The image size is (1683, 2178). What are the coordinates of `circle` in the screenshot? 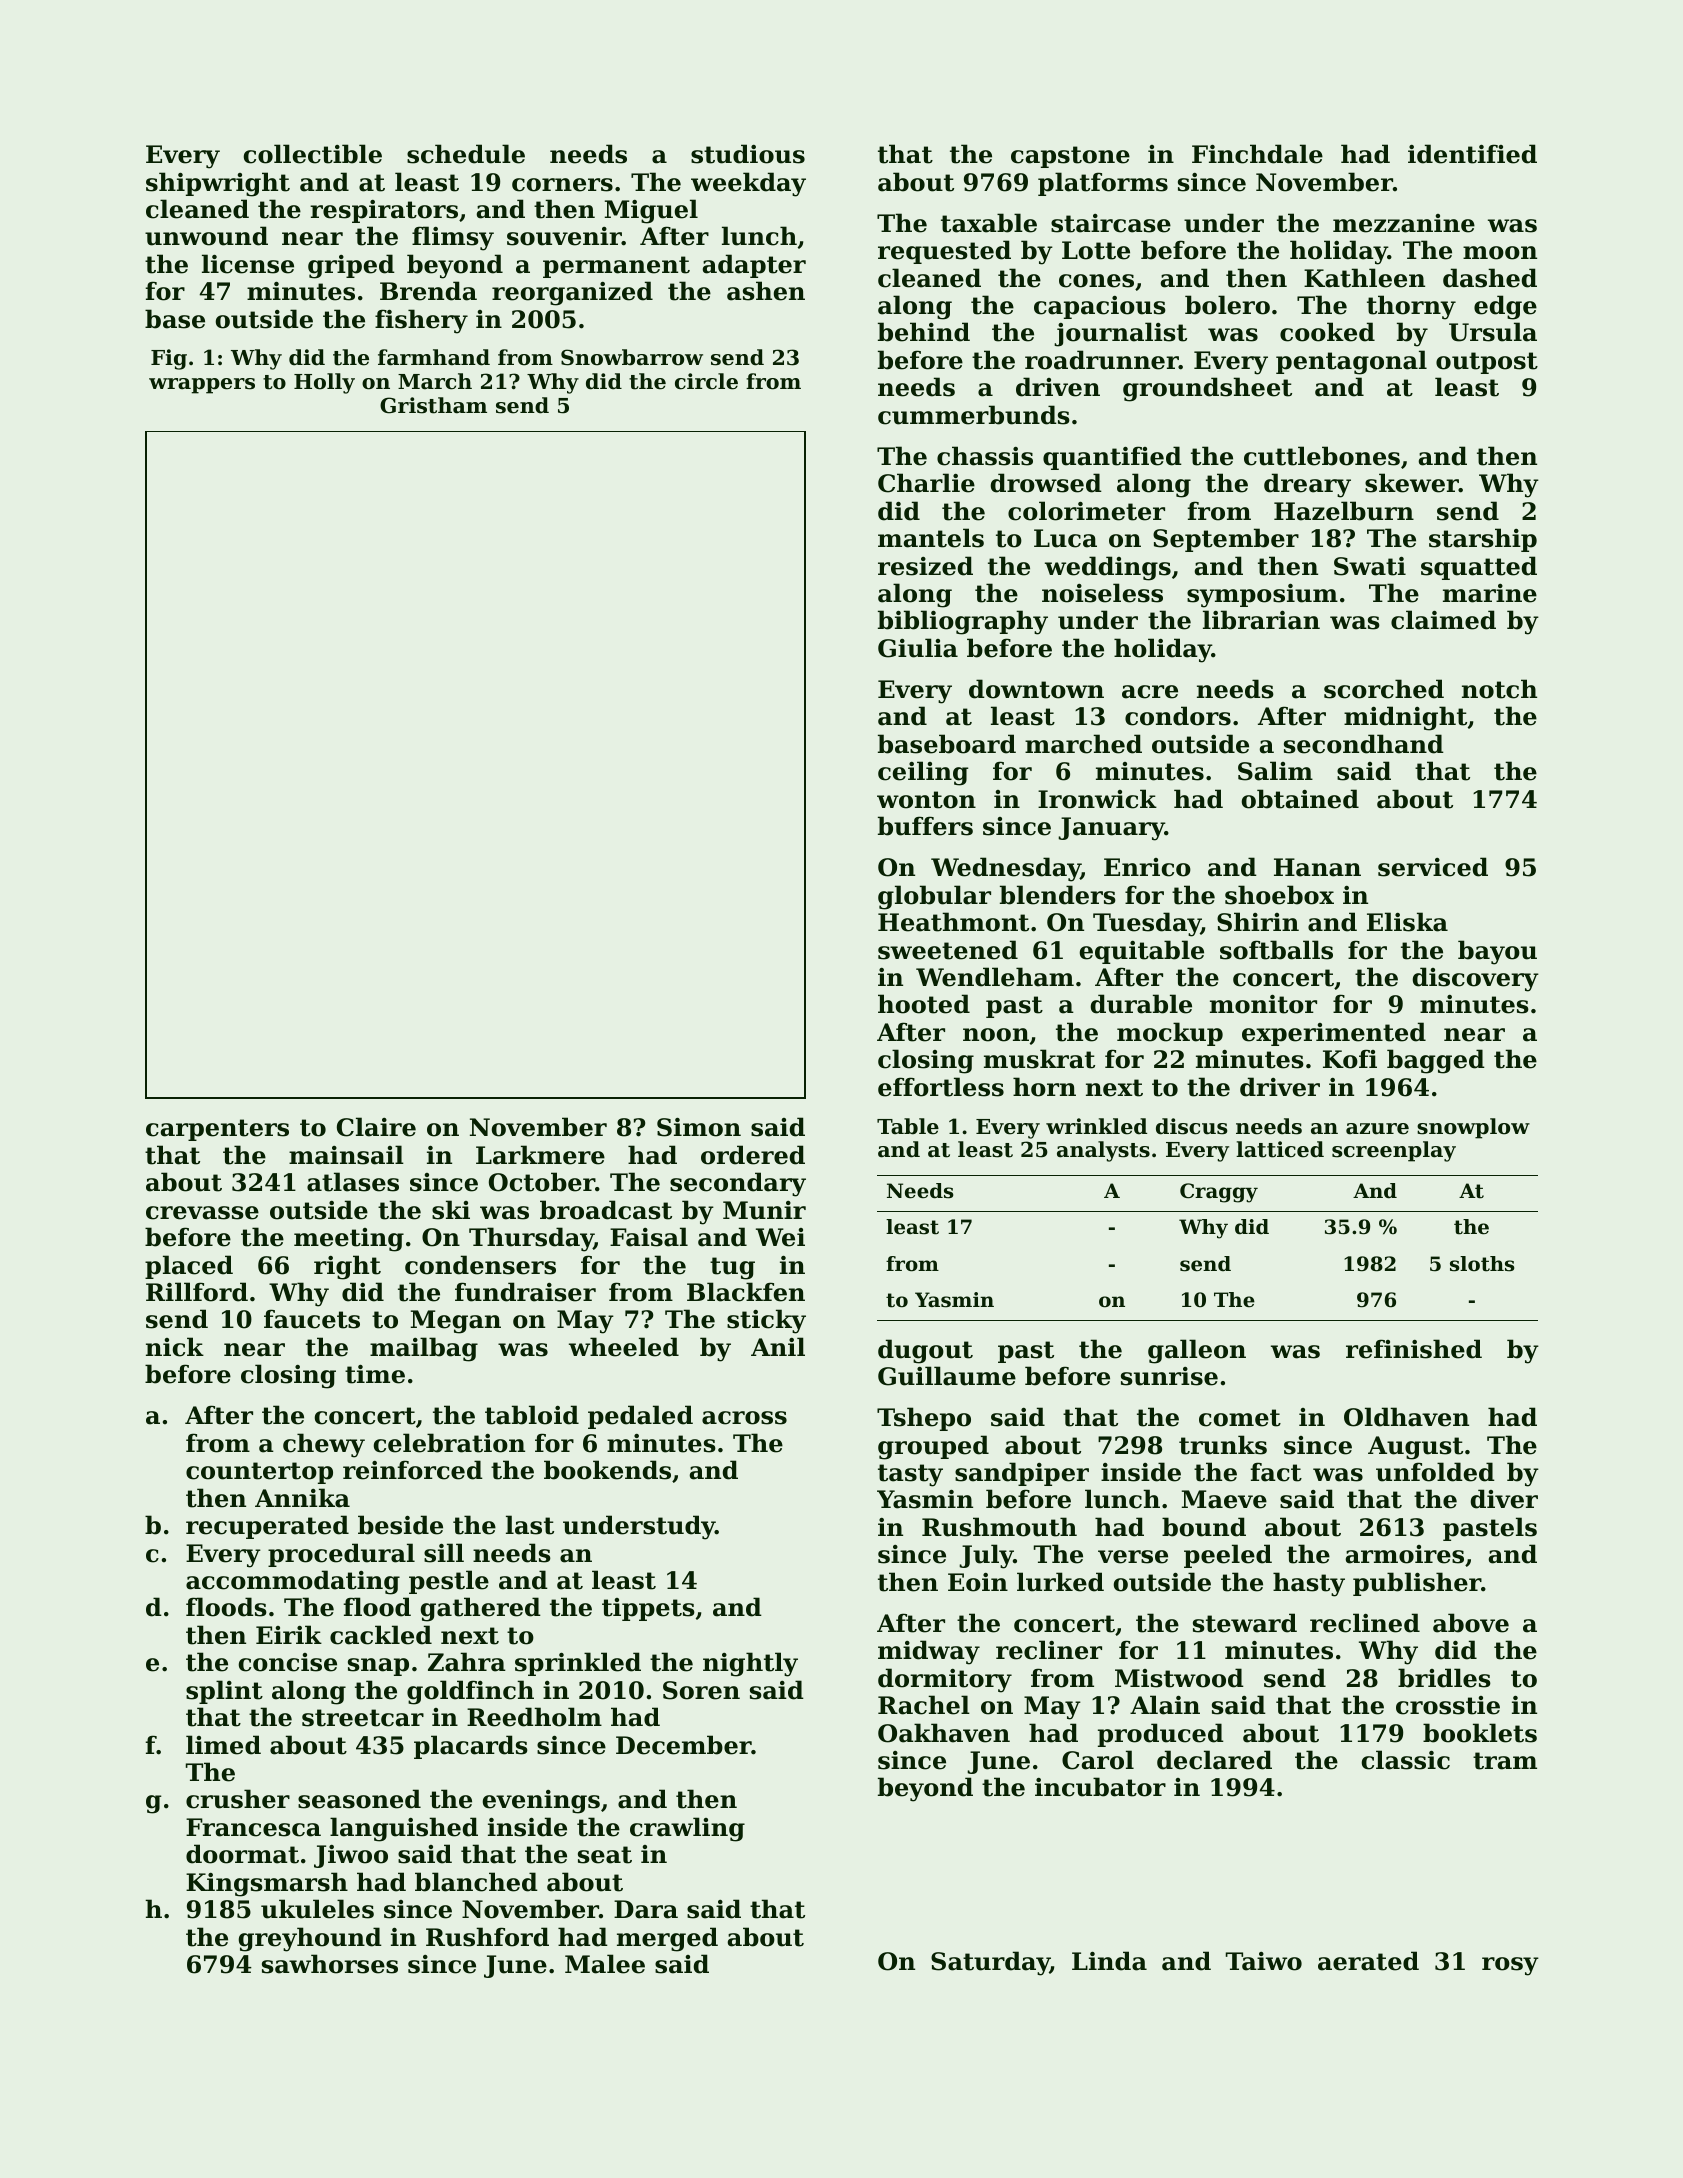 It's located at (706, 381).
